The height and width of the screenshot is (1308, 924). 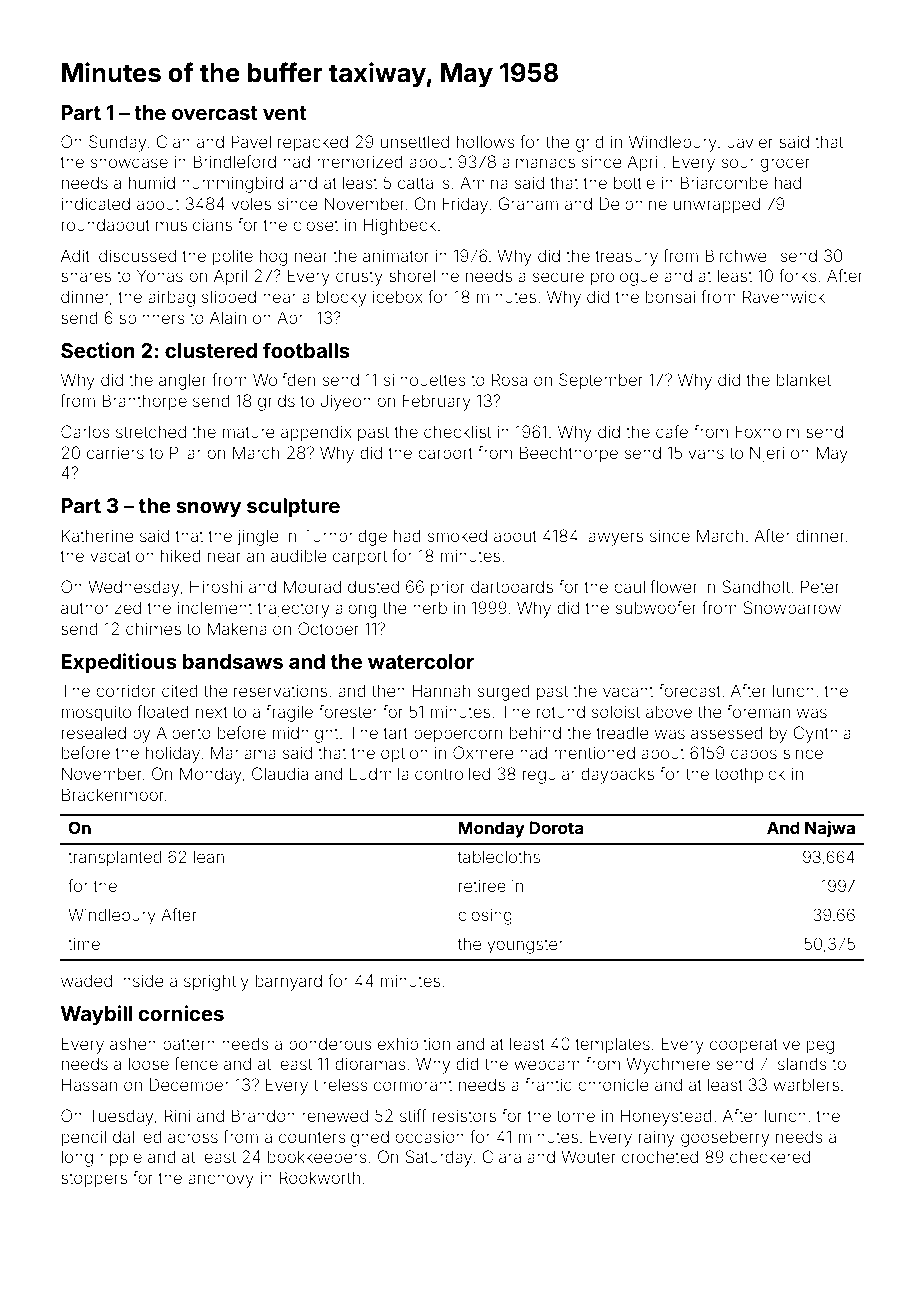 I want to click on floated, so click(x=163, y=711).
